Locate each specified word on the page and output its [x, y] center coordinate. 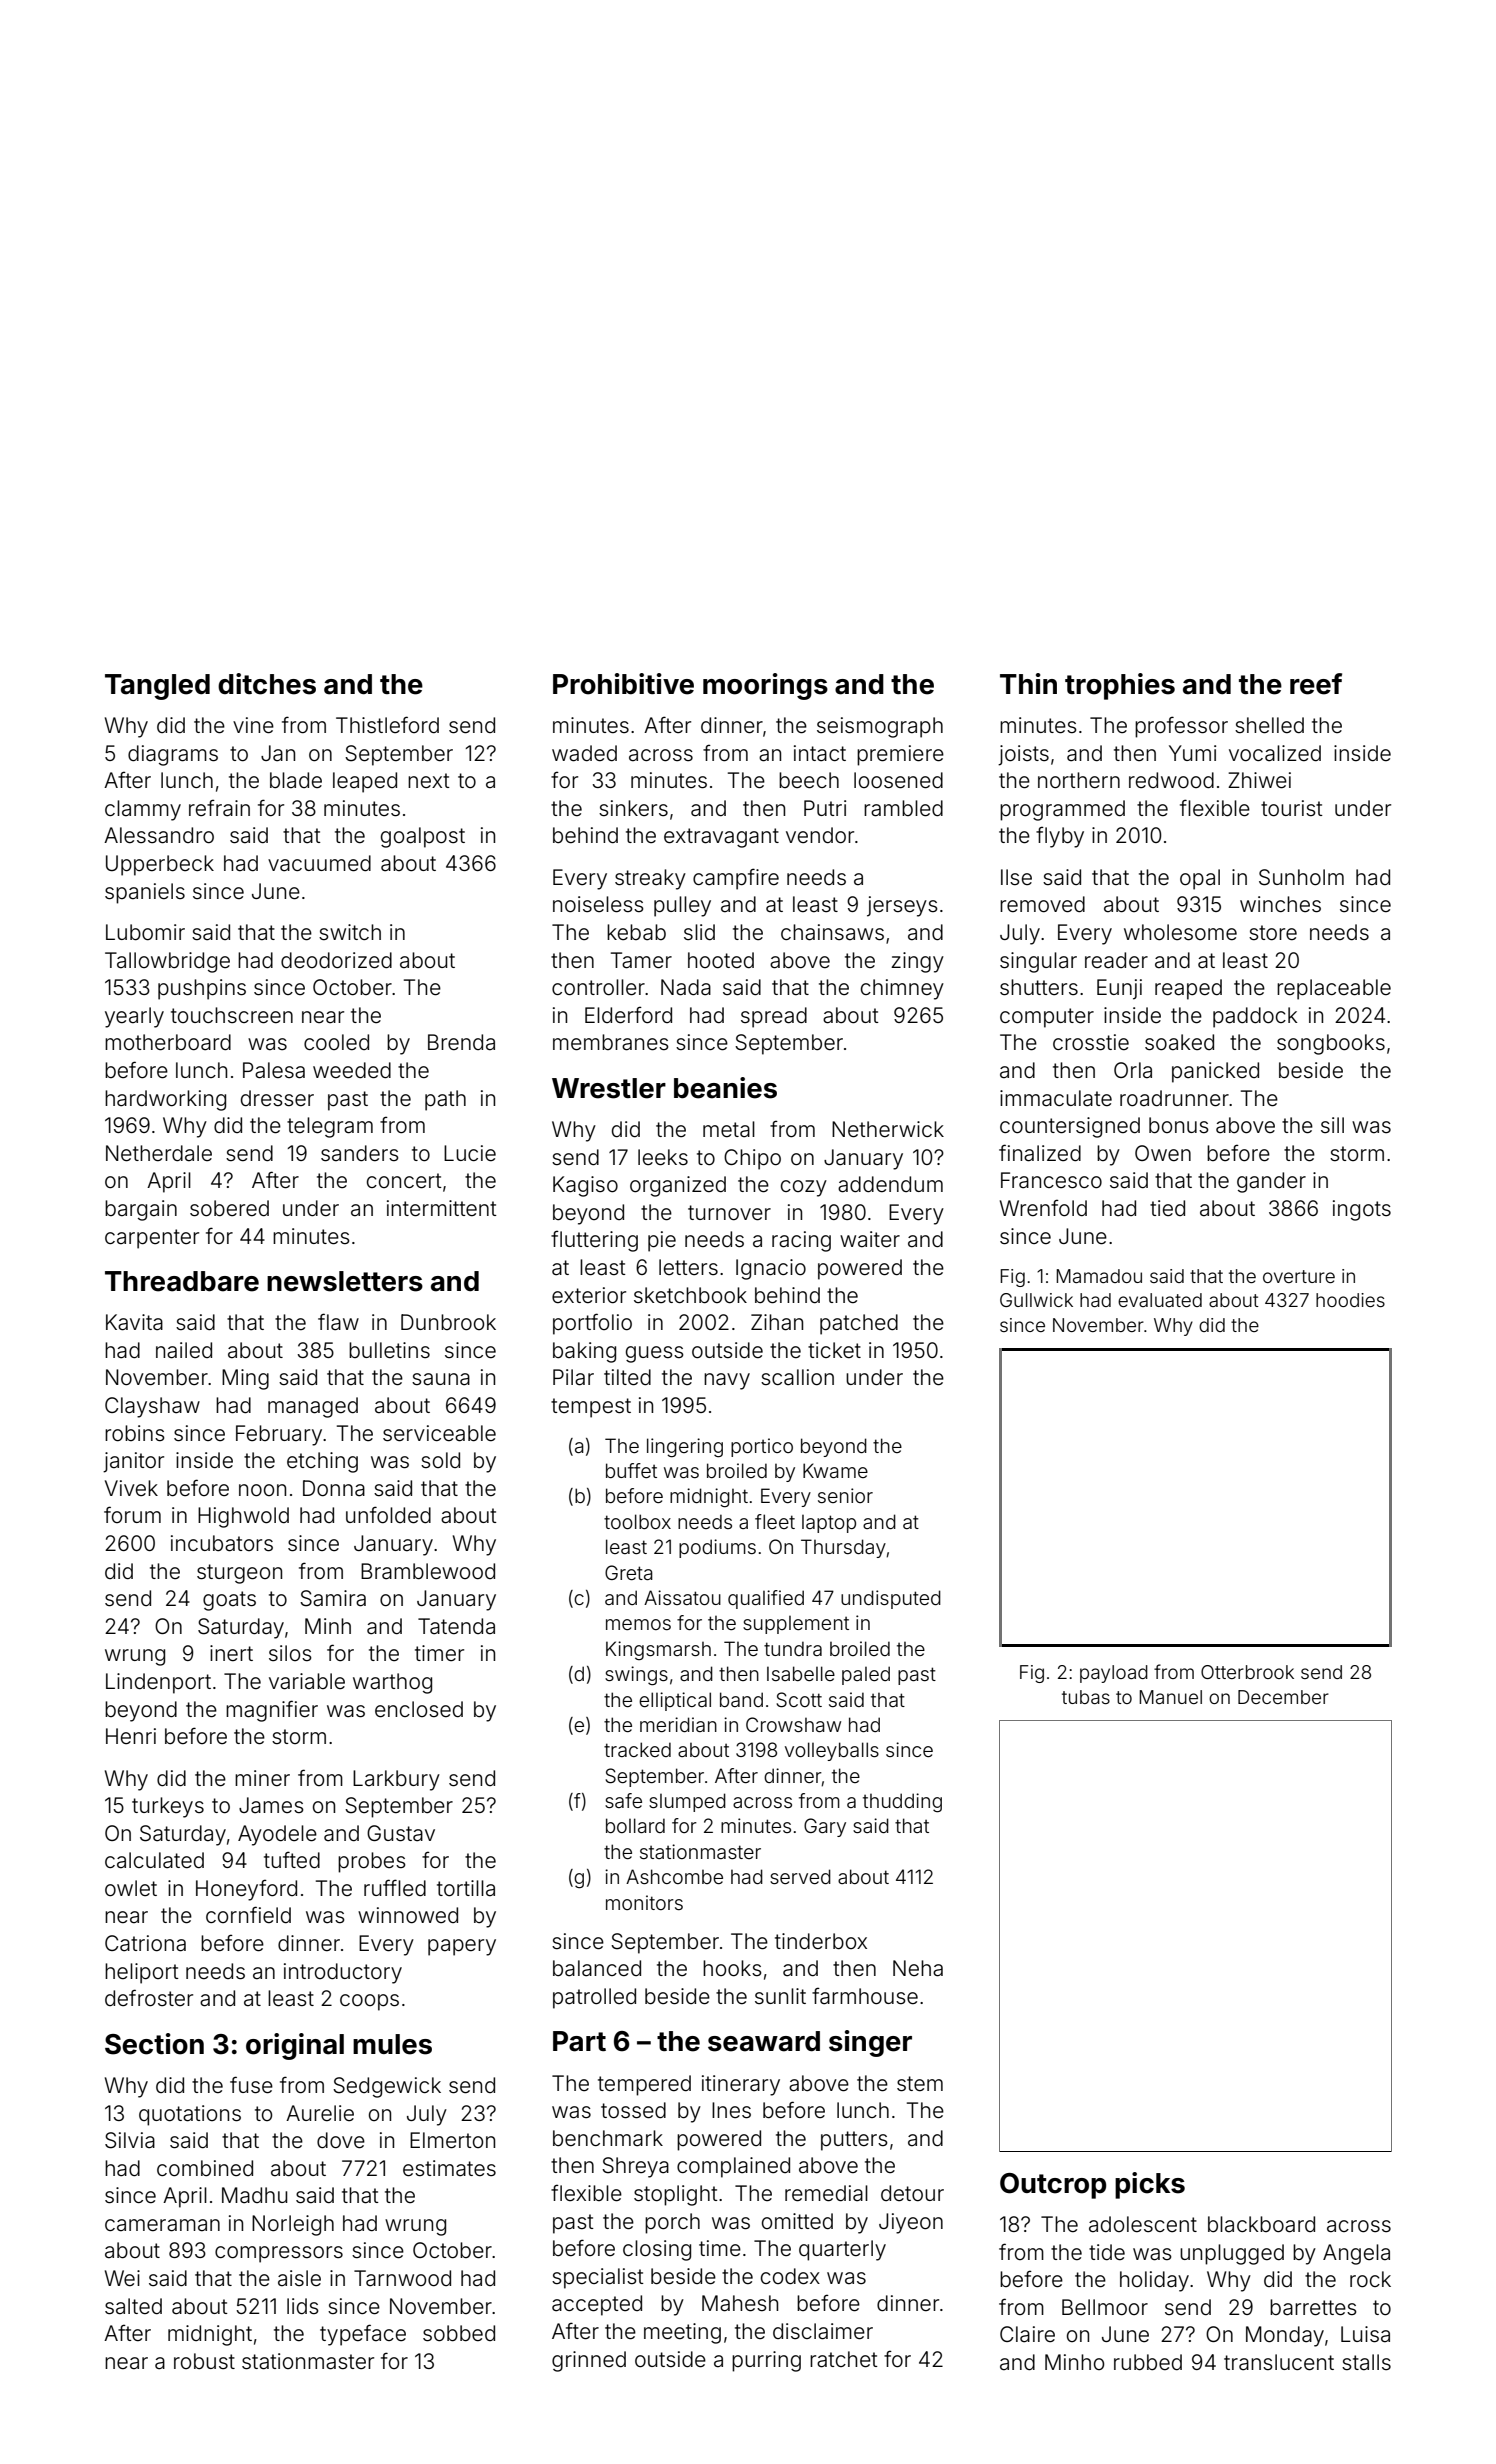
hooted [721, 960]
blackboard [1261, 2224]
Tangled [157, 687]
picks [1150, 2185]
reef [1316, 684]
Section [154, 2044]
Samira [333, 1598]
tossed [633, 2110]
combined [205, 2168]
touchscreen [232, 1015]
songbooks [1331, 1044]
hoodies [1350, 1300]
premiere [900, 755]
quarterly [842, 2250]
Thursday [843, 1548]
